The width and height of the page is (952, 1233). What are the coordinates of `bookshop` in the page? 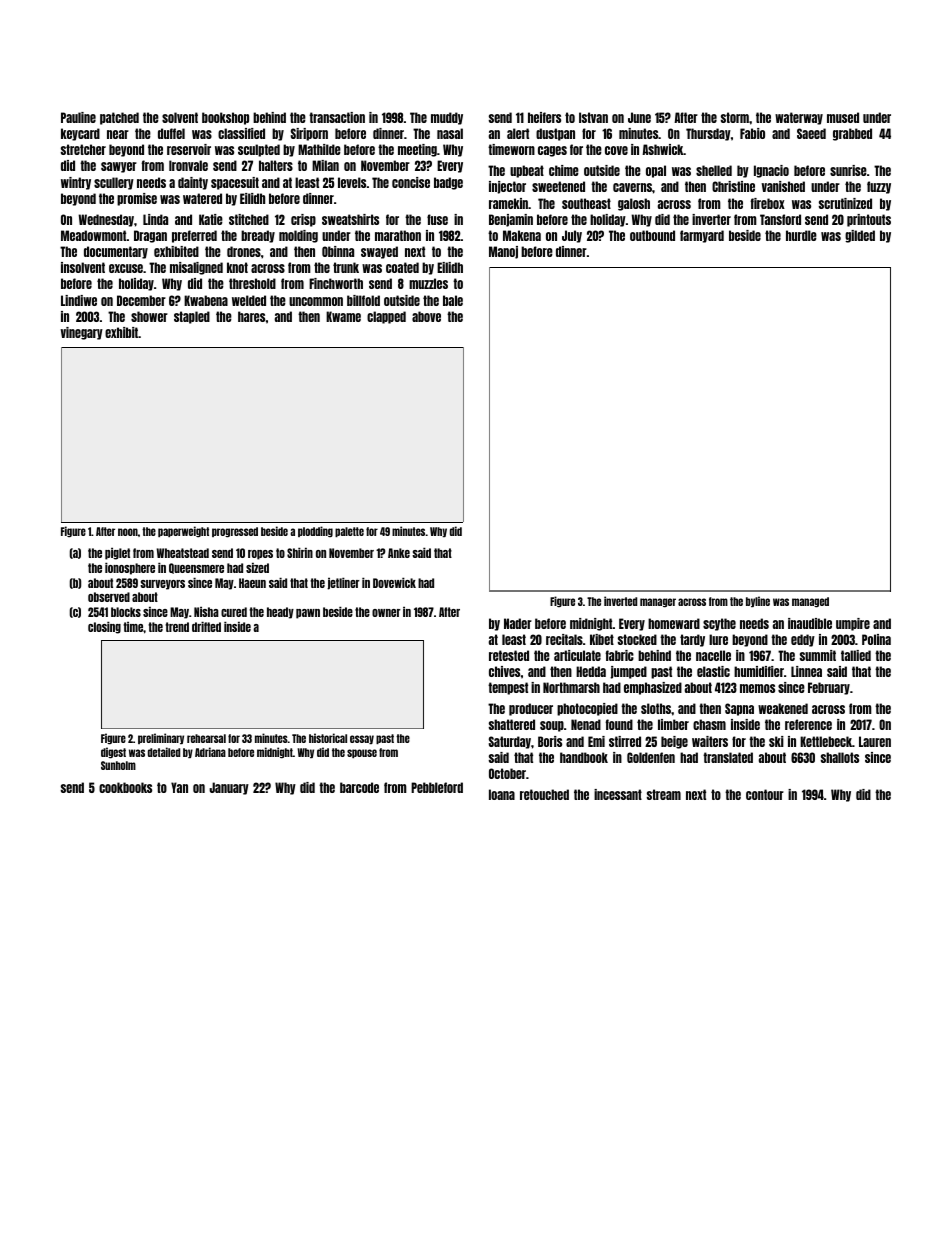 It's located at (225, 118).
